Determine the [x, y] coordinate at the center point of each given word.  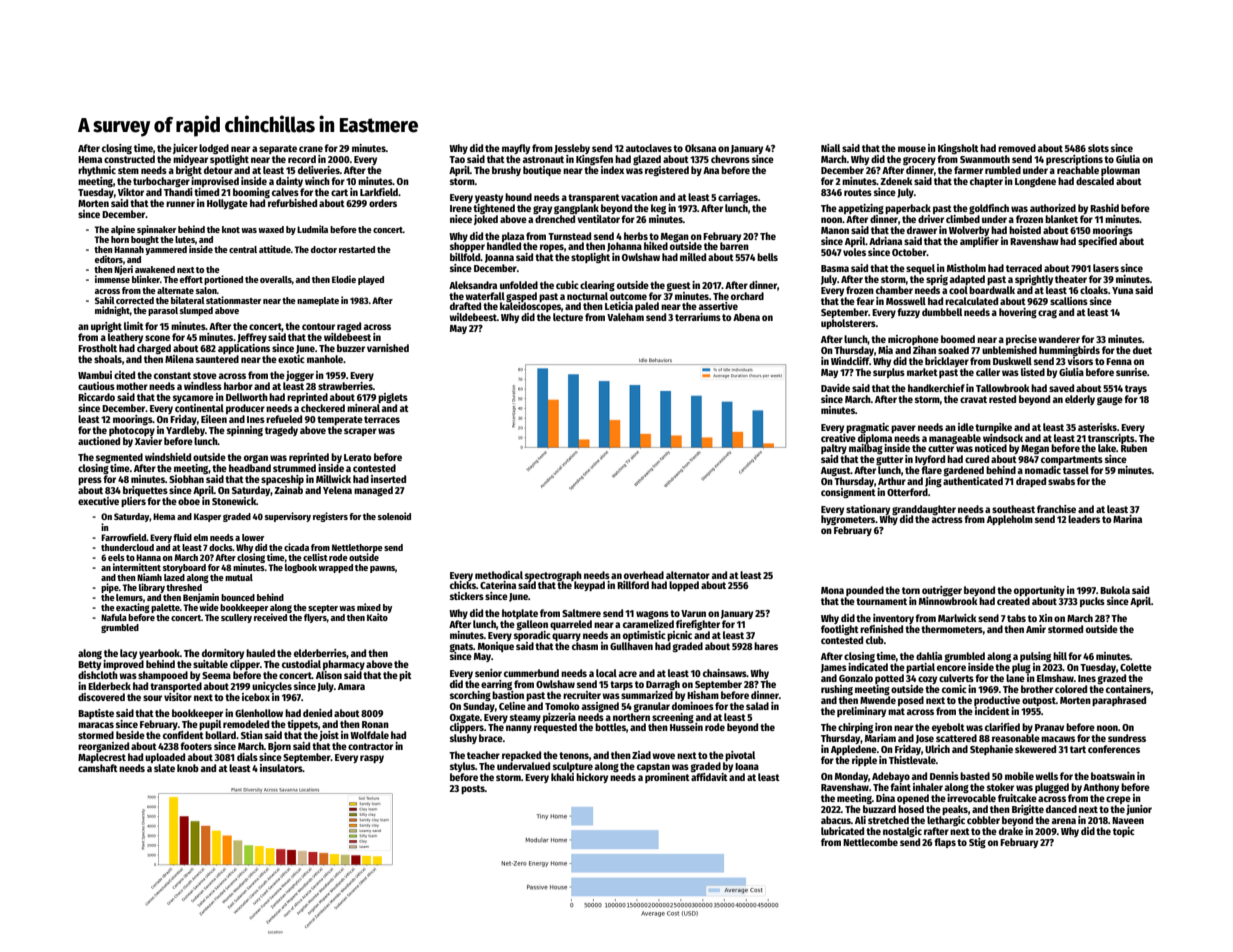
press [90, 481]
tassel [1076, 470]
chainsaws [725, 673]
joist [329, 736]
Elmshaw [1055, 678]
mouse [912, 149]
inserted [388, 479]
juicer [185, 149]
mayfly [516, 149]
